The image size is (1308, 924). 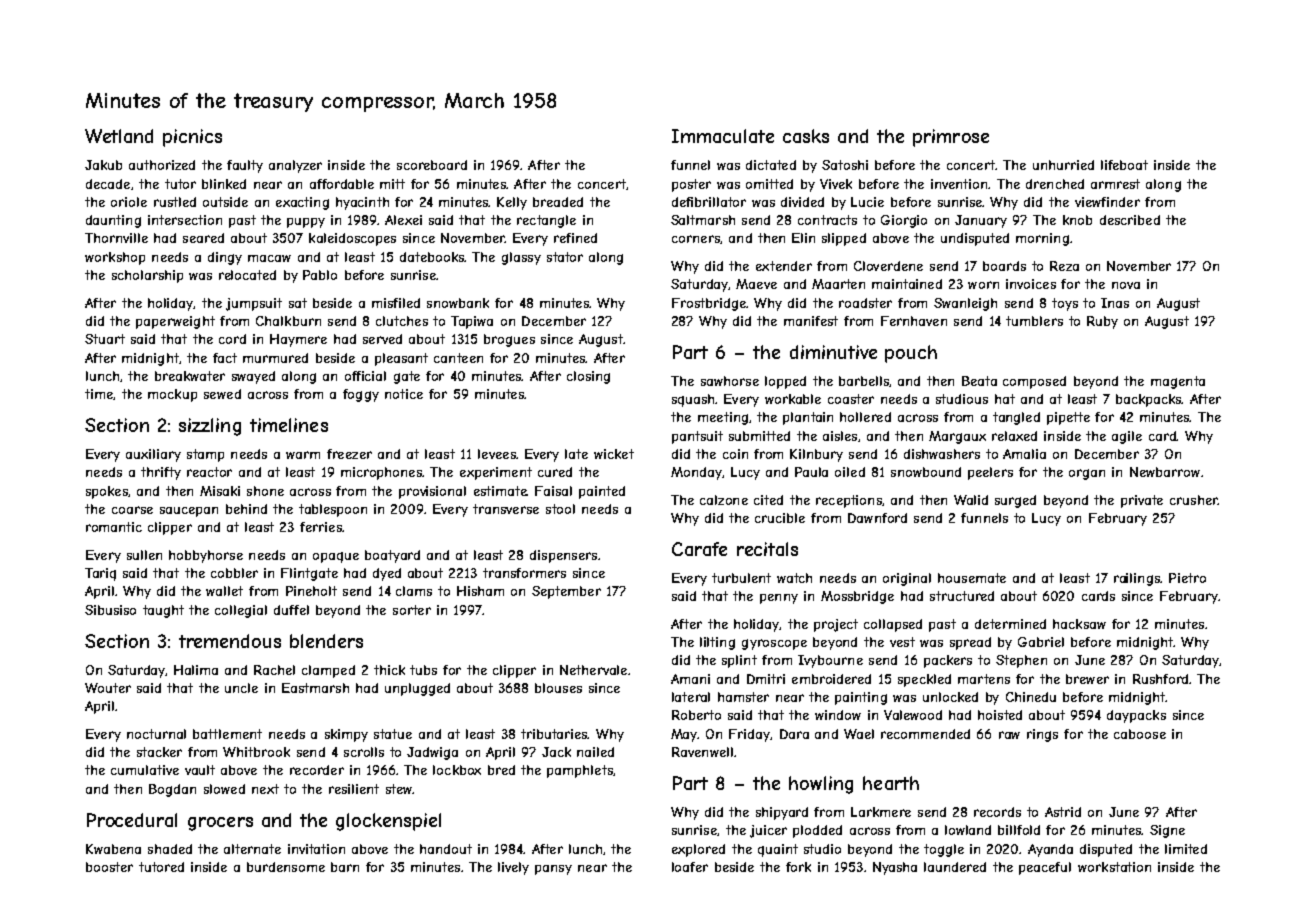 What do you see at coordinates (1114, 867) in the screenshot?
I see `workstation` at bounding box center [1114, 867].
